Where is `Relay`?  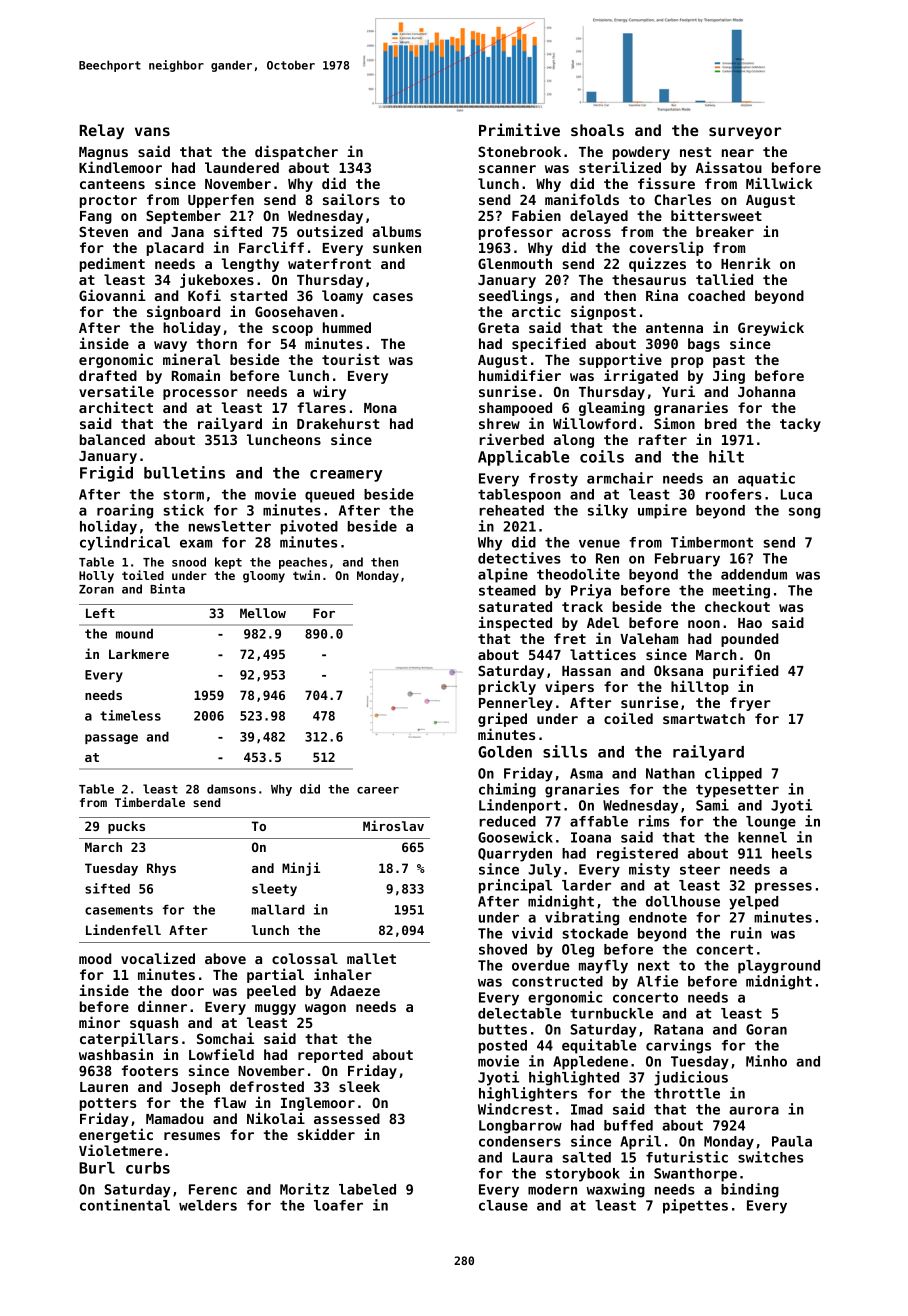
Relay is located at coordinates (101, 131).
